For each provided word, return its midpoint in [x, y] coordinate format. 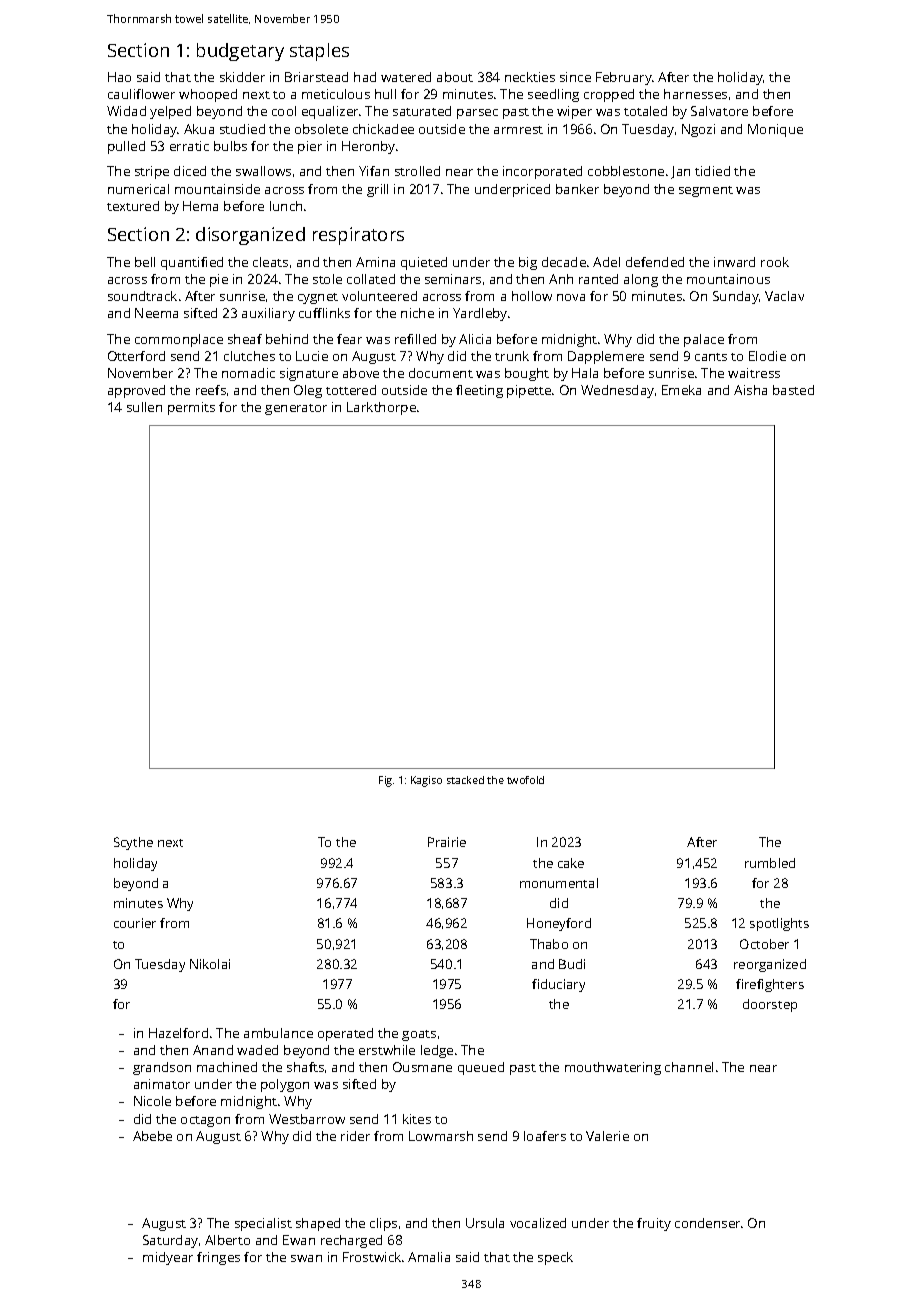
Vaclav [784, 296]
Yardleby [480, 314]
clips [383, 1224]
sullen [144, 407]
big [528, 263]
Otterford [136, 356]
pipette [529, 391]
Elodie [767, 356]
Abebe [152, 1136]
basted [793, 390]
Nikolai [210, 964]
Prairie [447, 842]
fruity [654, 1224]
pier [310, 147]
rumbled [770, 863]
